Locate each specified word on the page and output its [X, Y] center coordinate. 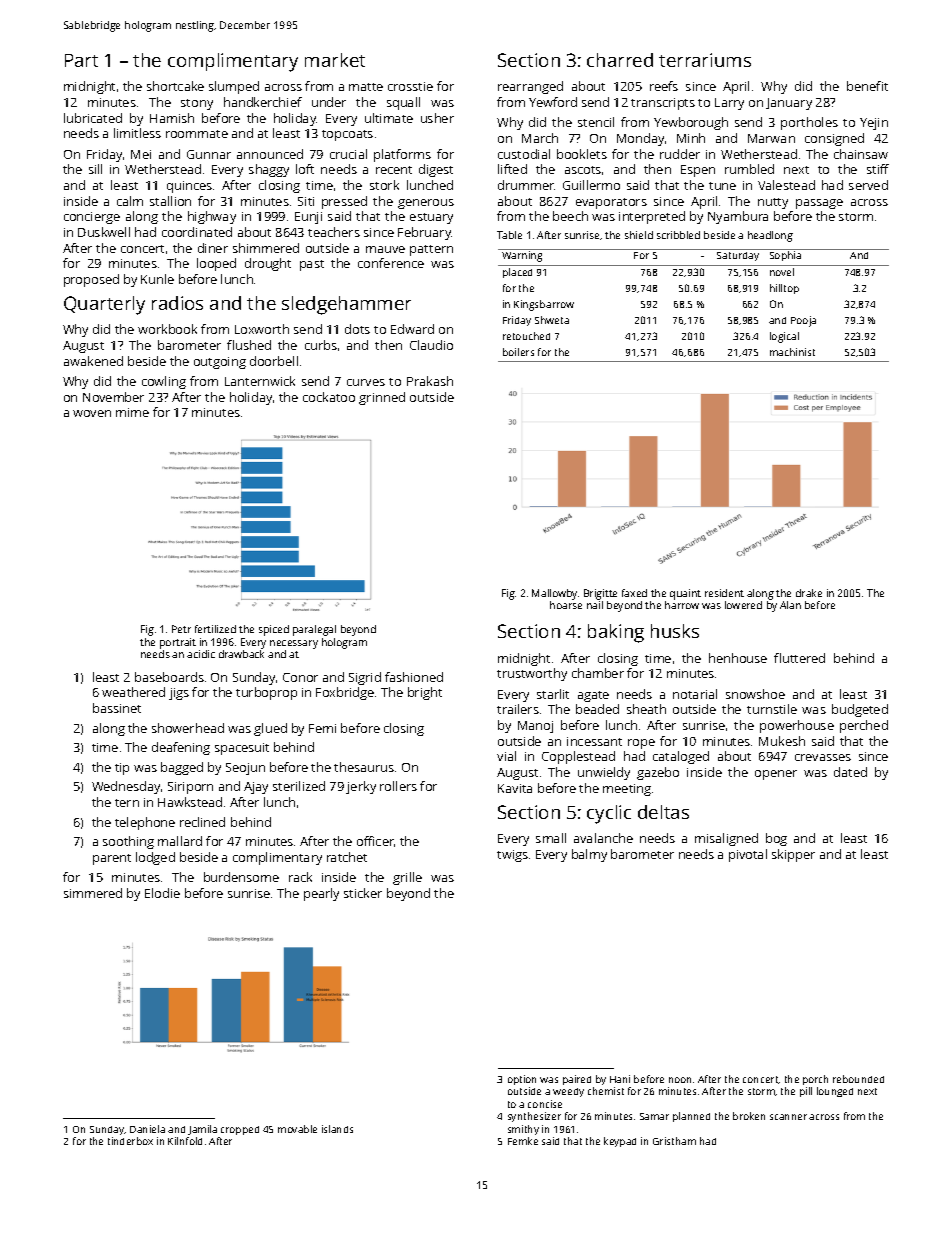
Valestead [786, 185]
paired [577, 1080]
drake [809, 593]
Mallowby [554, 594]
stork [384, 185]
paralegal [314, 630]
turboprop [266, 693]
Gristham [674, 1141]
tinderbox [130, 1141]
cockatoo [329, 397]
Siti [306, 201]
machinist [792, 352]
